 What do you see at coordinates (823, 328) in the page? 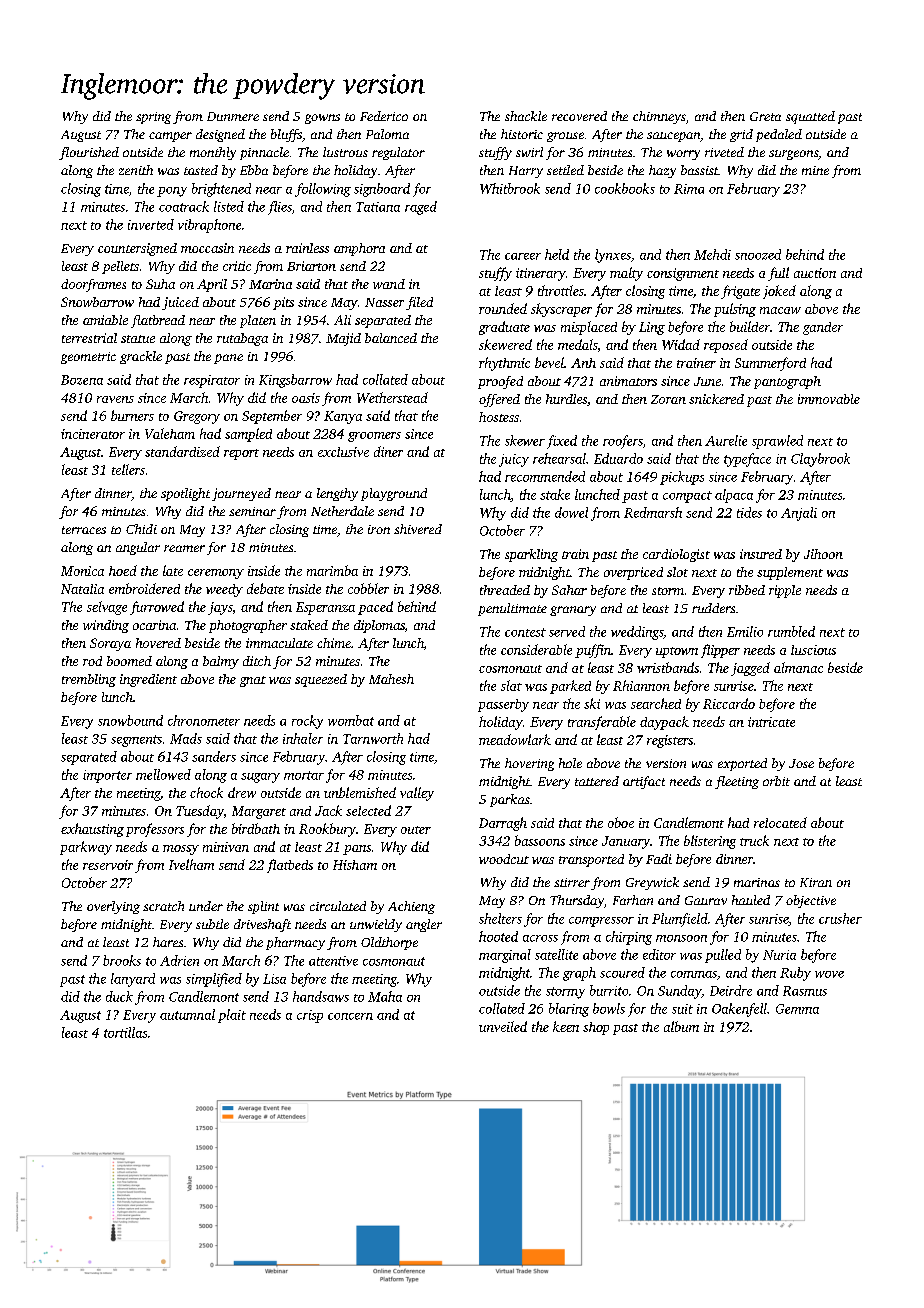
I see `gander` at bounding box center [823, 328].
